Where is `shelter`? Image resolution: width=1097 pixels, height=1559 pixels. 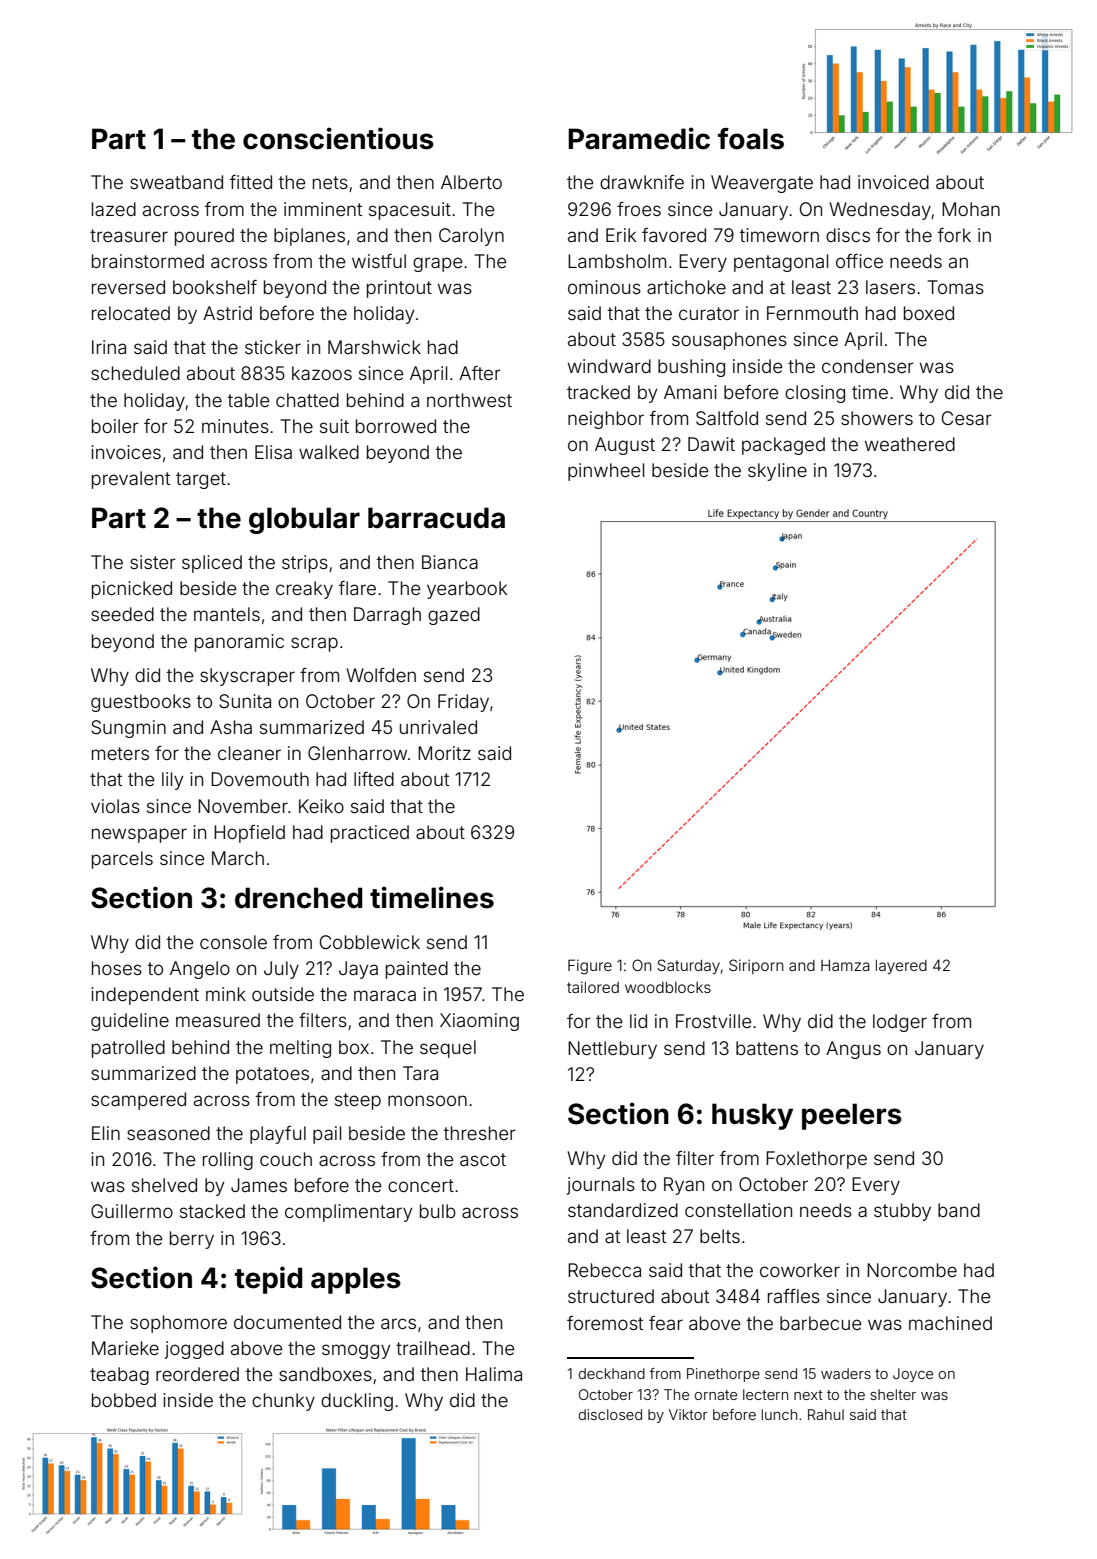
shelter is located at coordinates (893, 1394).
